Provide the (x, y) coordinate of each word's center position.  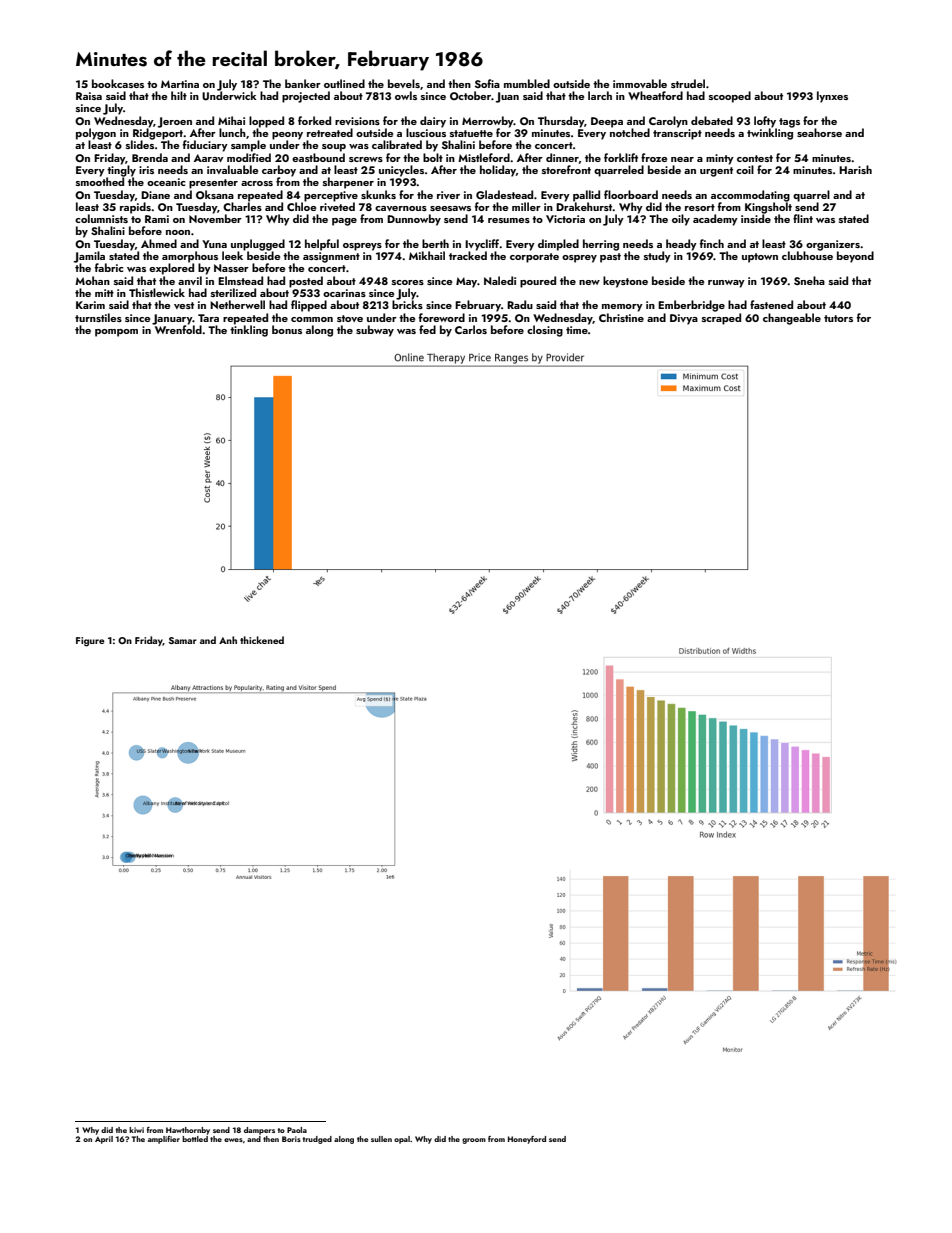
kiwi (136, 1130)
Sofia (487, 83)
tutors (838, 318)
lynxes (832, 97)
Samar (183, 640)
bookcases (118, 83)
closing (545, 331)
